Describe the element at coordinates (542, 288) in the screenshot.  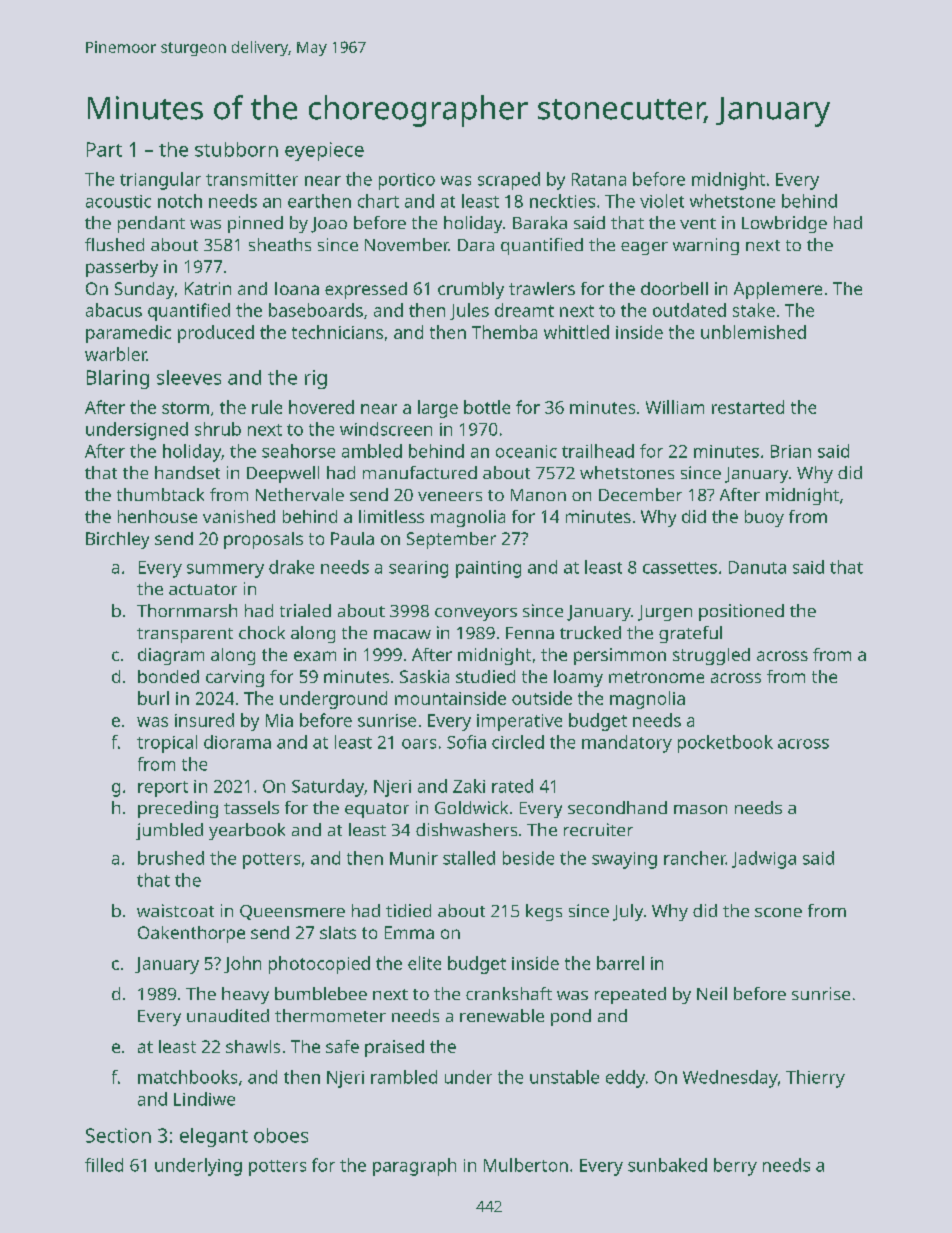
I see `trawlers` at that location.
